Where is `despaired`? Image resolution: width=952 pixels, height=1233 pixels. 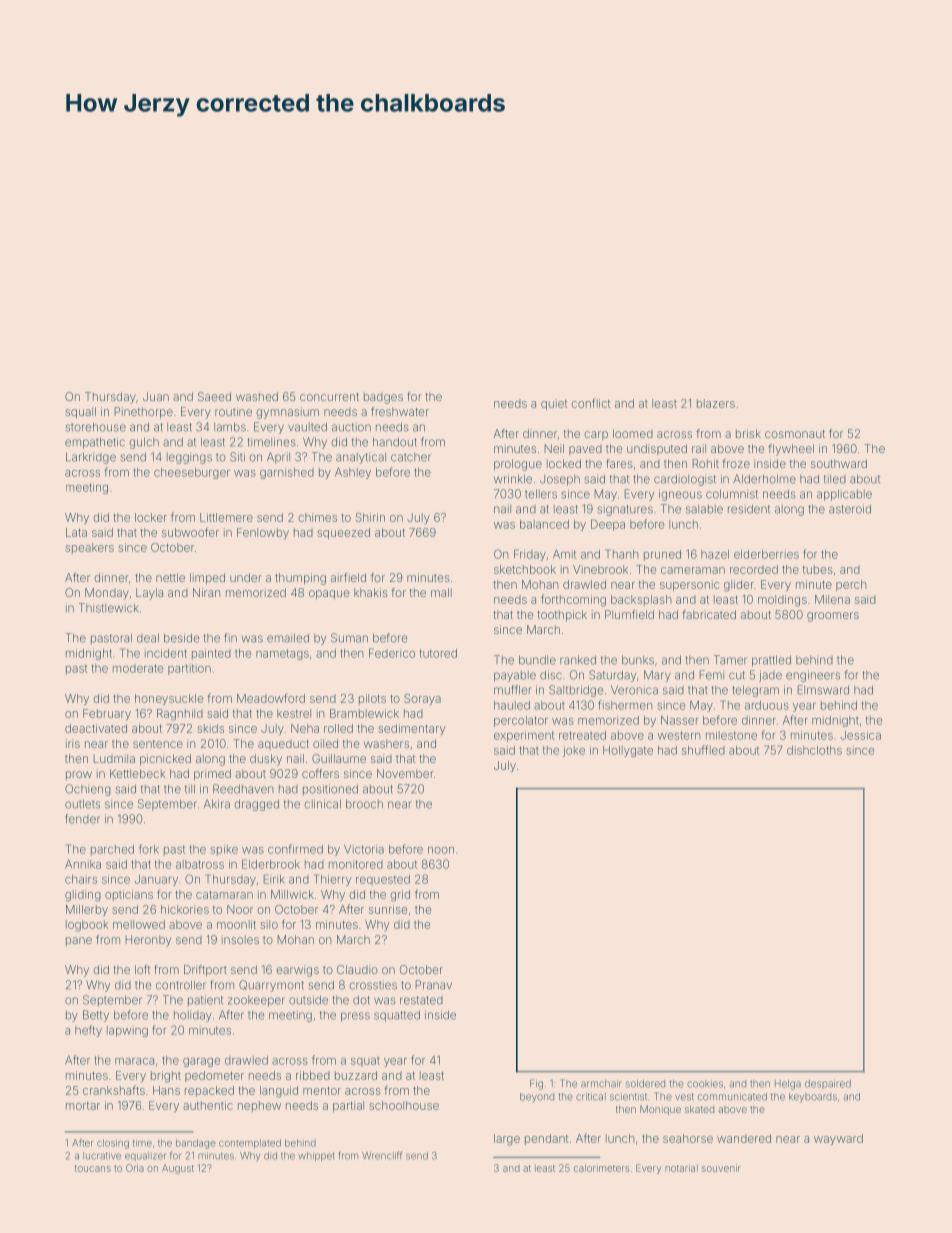
despaired is located at coordinates (828, 1084).
